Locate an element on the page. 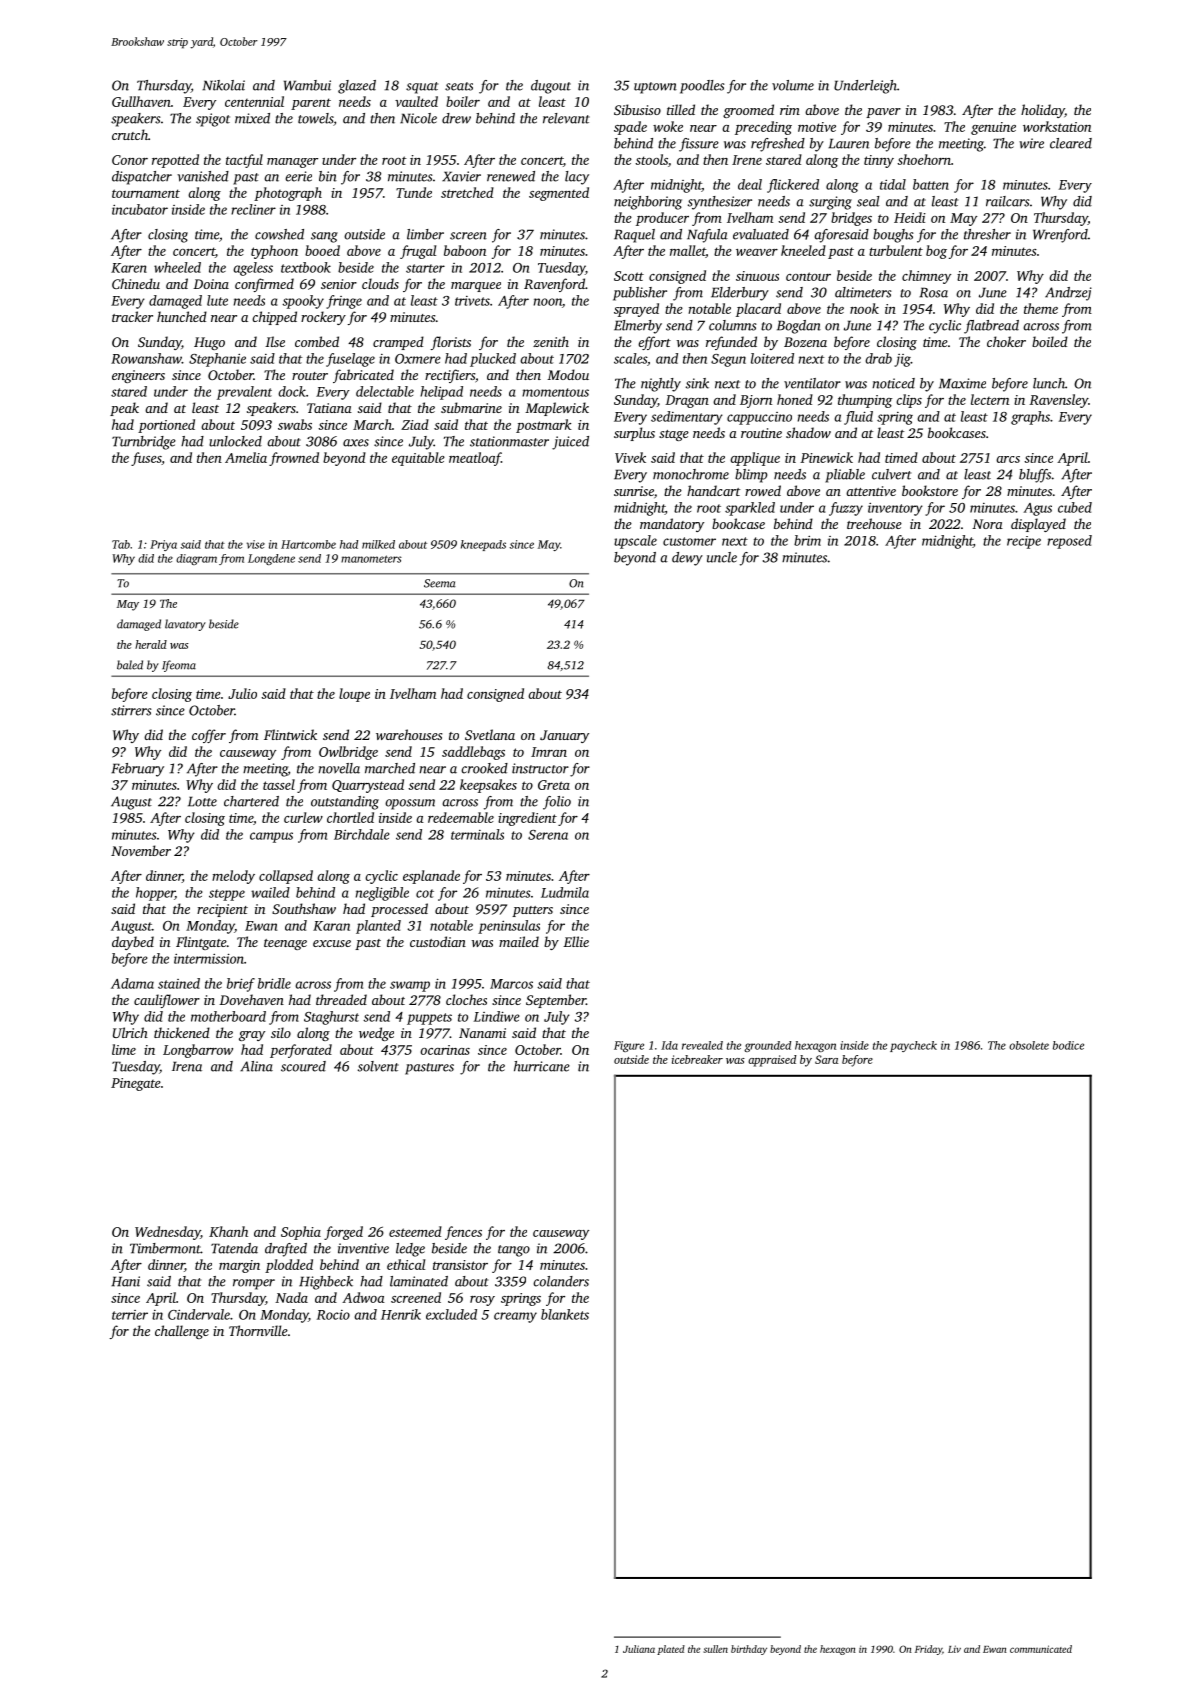 The width and height of the image is (1203, 1702). creamy is located at coordinates (515, 1317).
